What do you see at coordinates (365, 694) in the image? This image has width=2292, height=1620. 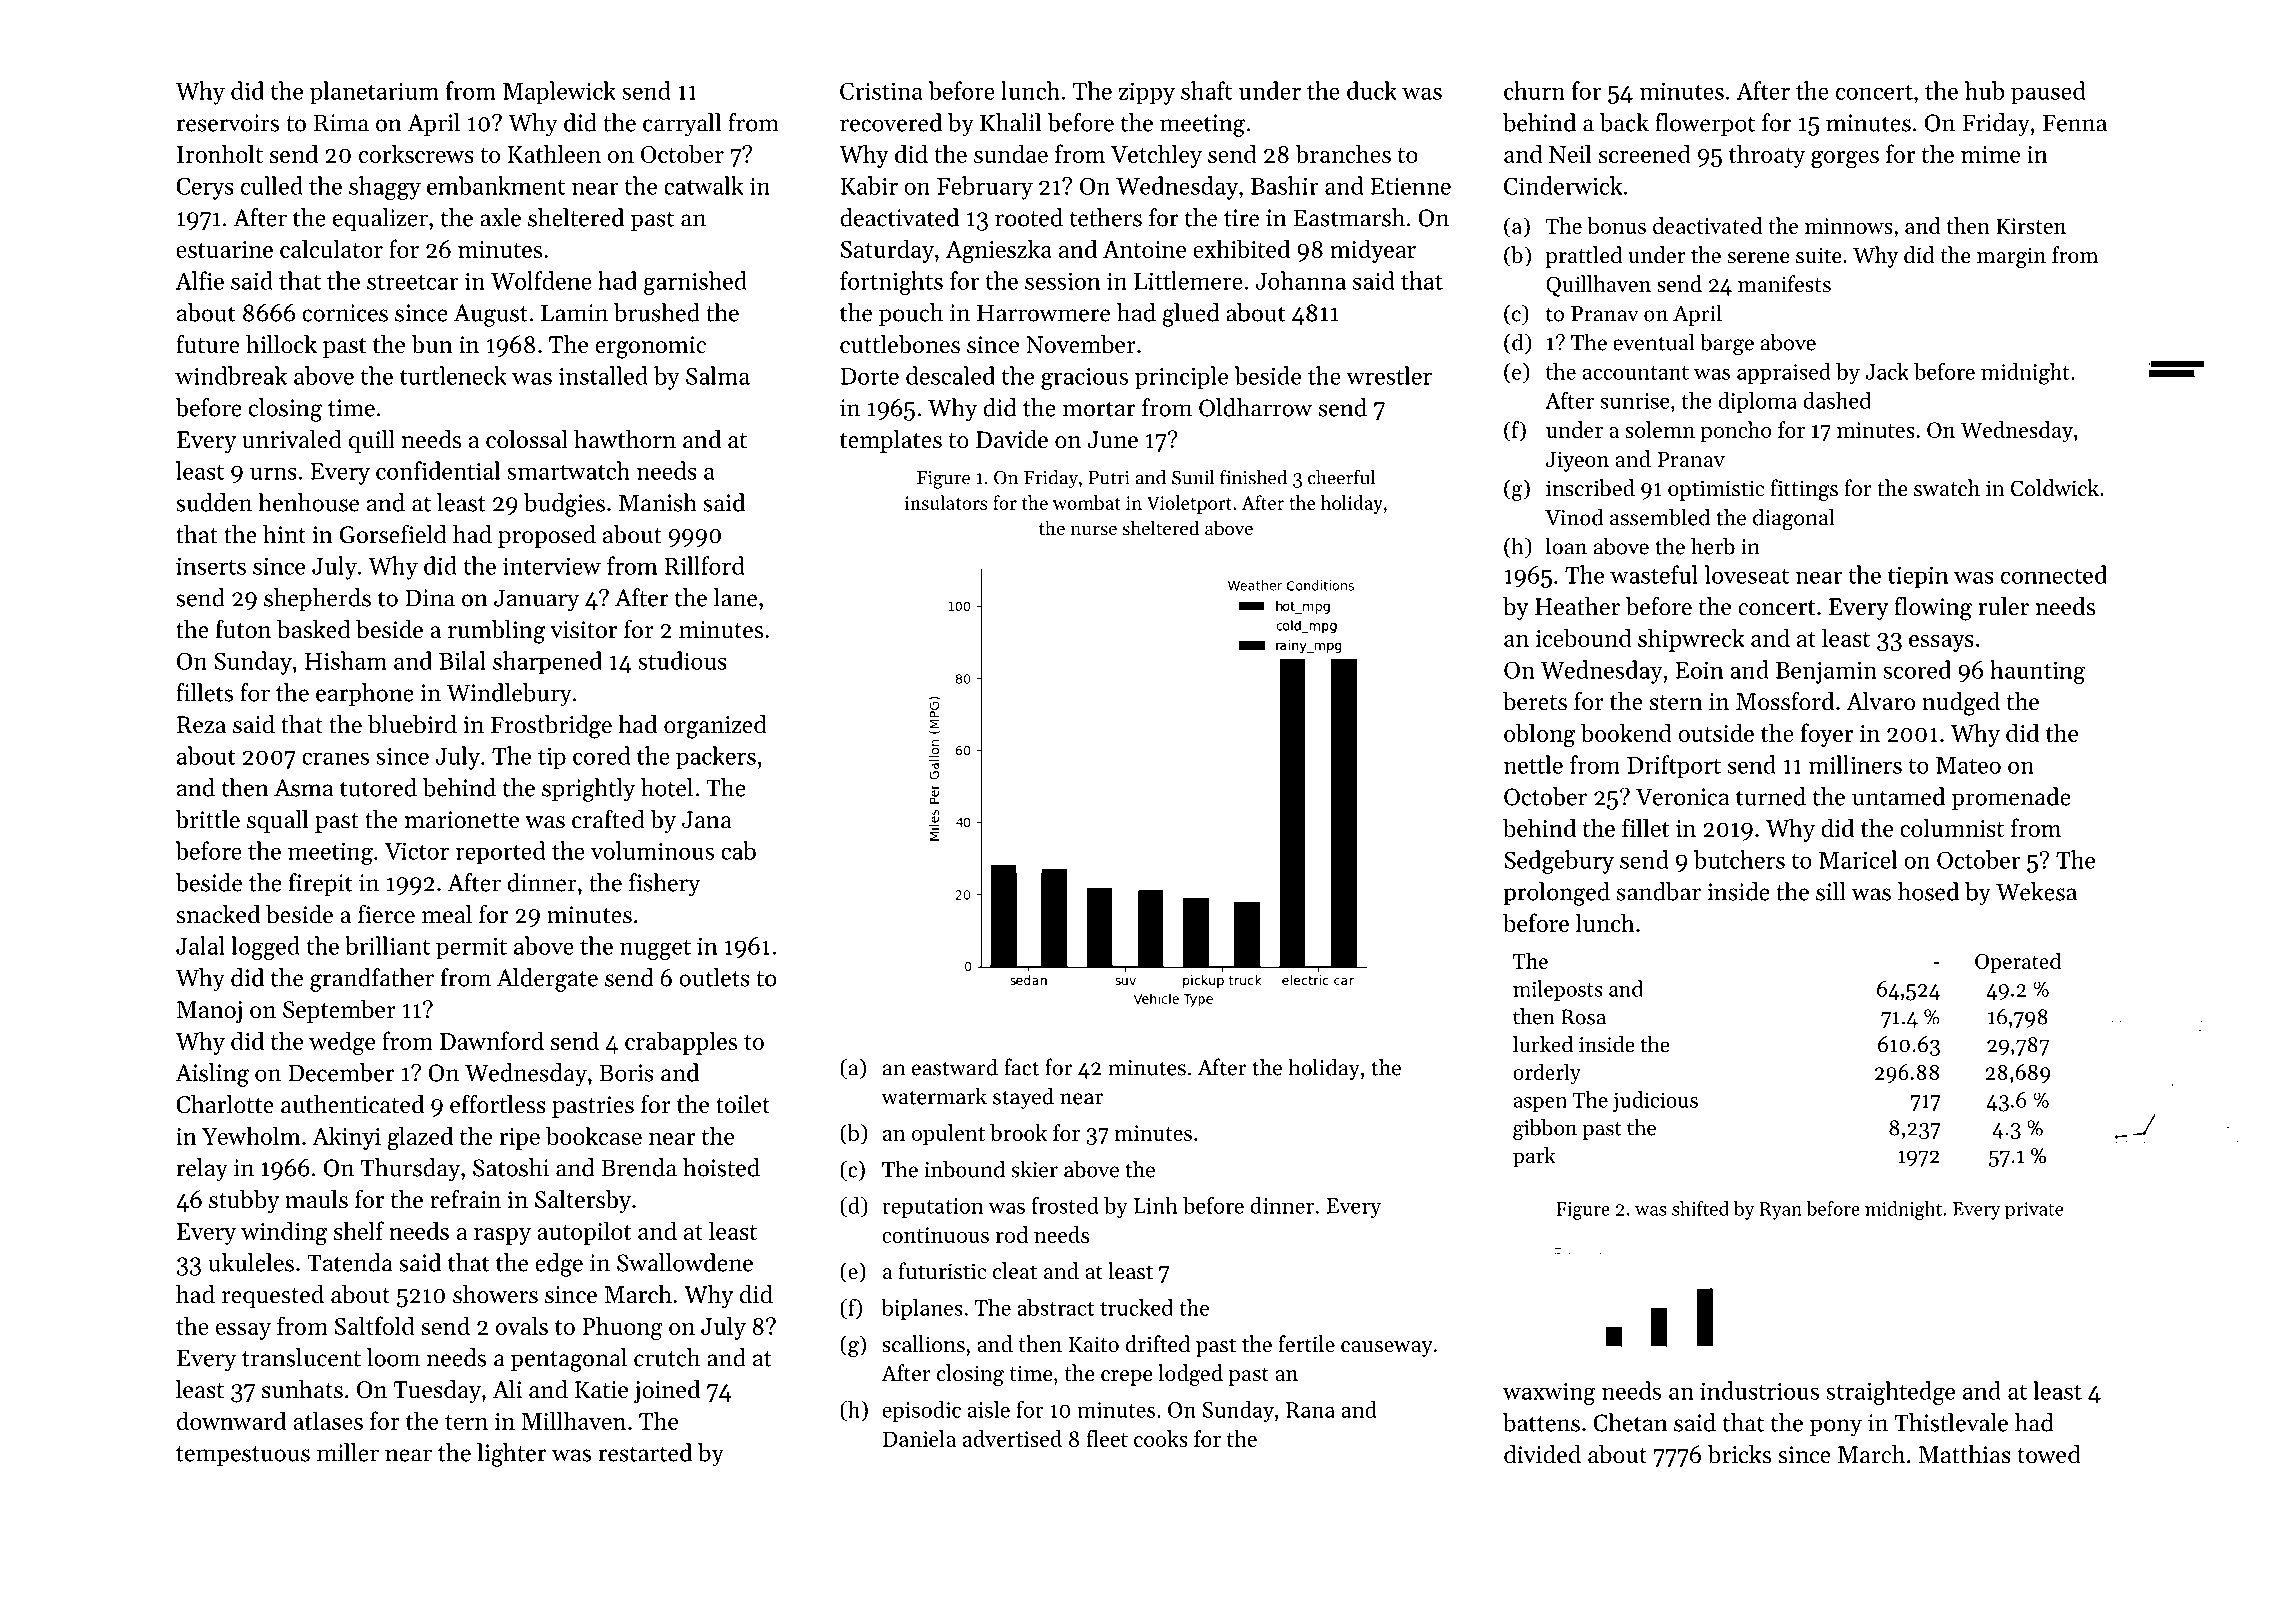 I see `earphone` at bounding box center [365, 694].
